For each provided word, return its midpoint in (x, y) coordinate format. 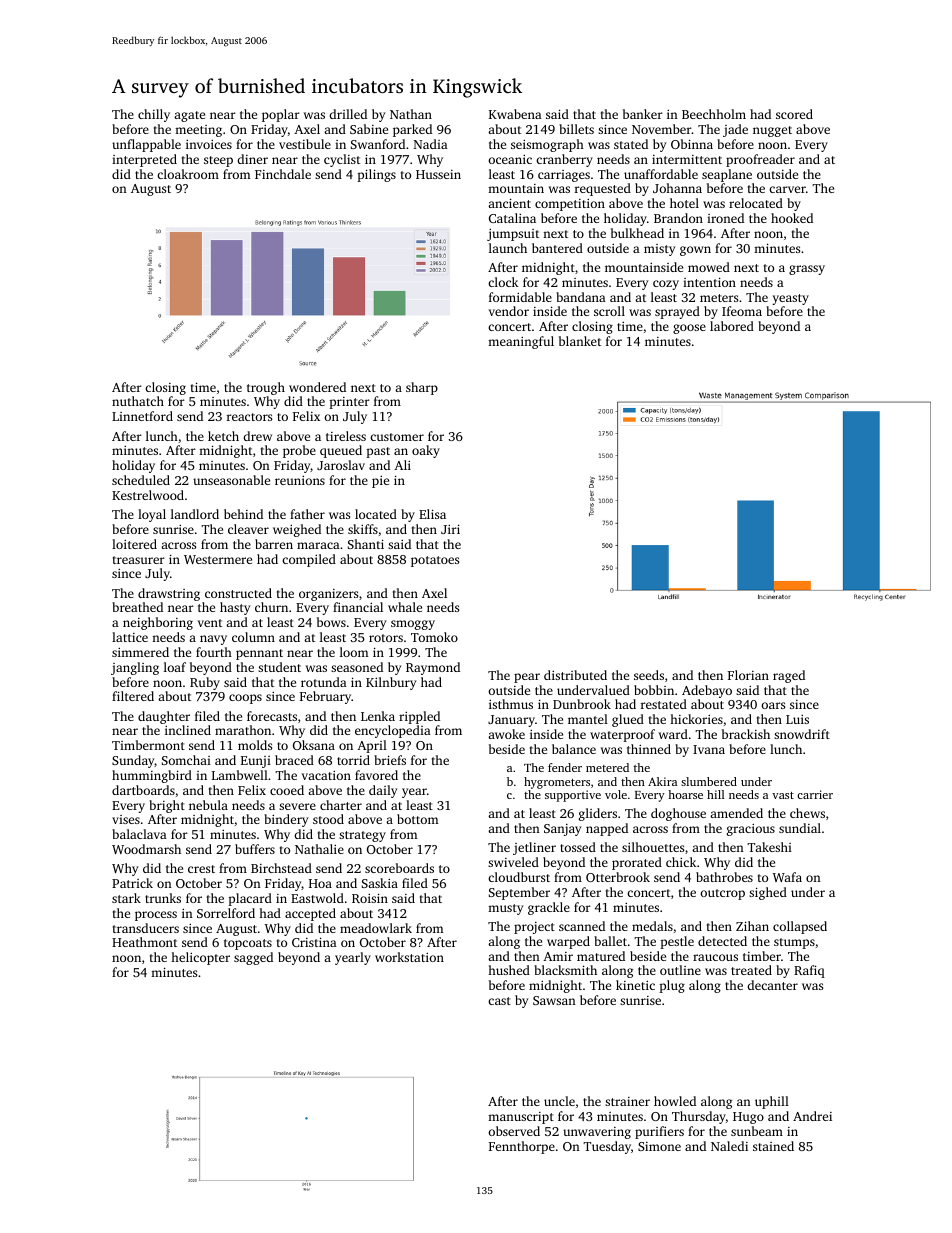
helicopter (200, 958)
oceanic (510, 159)
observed (514, 1131)
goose (689, 329)
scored (794, 114)
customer (397, 437)
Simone (659, 1146)
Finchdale (283, 174)
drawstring (169, 594)
